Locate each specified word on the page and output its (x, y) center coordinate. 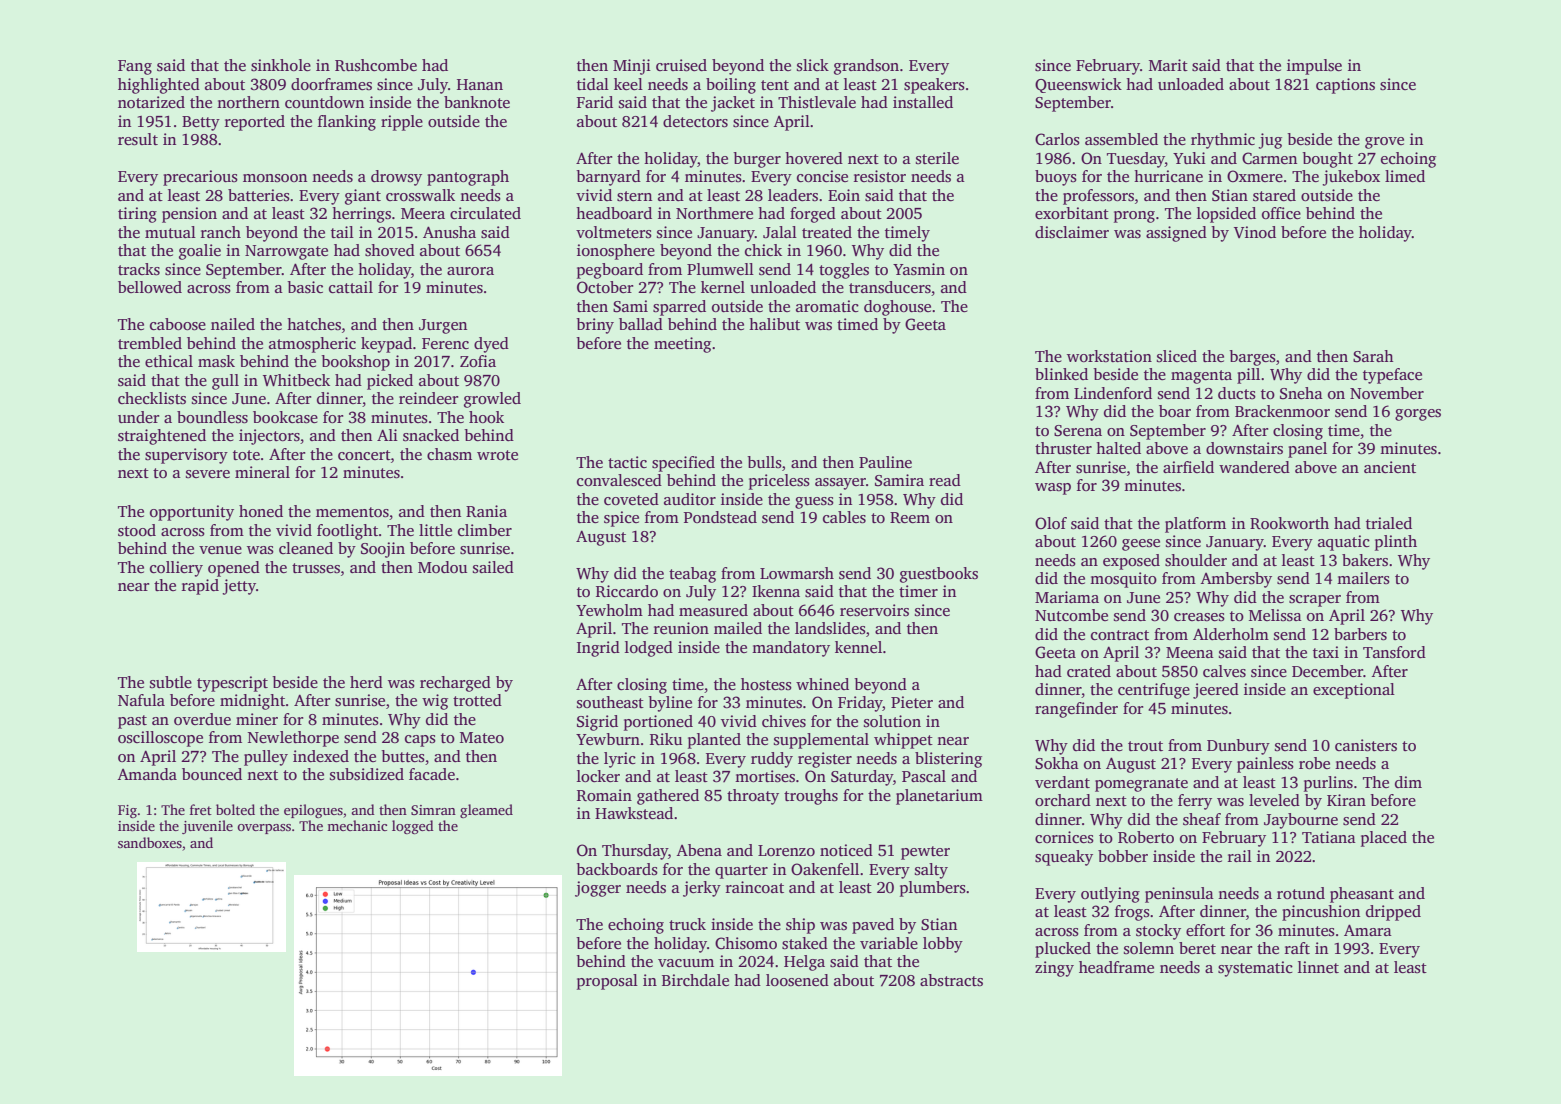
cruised (681, 65)
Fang (135, 67)
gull (225, 382)
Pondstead (720, 517)
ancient (1390, 467)
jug (1270, 141)
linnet (1318, 967)
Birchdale (695, 980)
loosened (797, 980)
